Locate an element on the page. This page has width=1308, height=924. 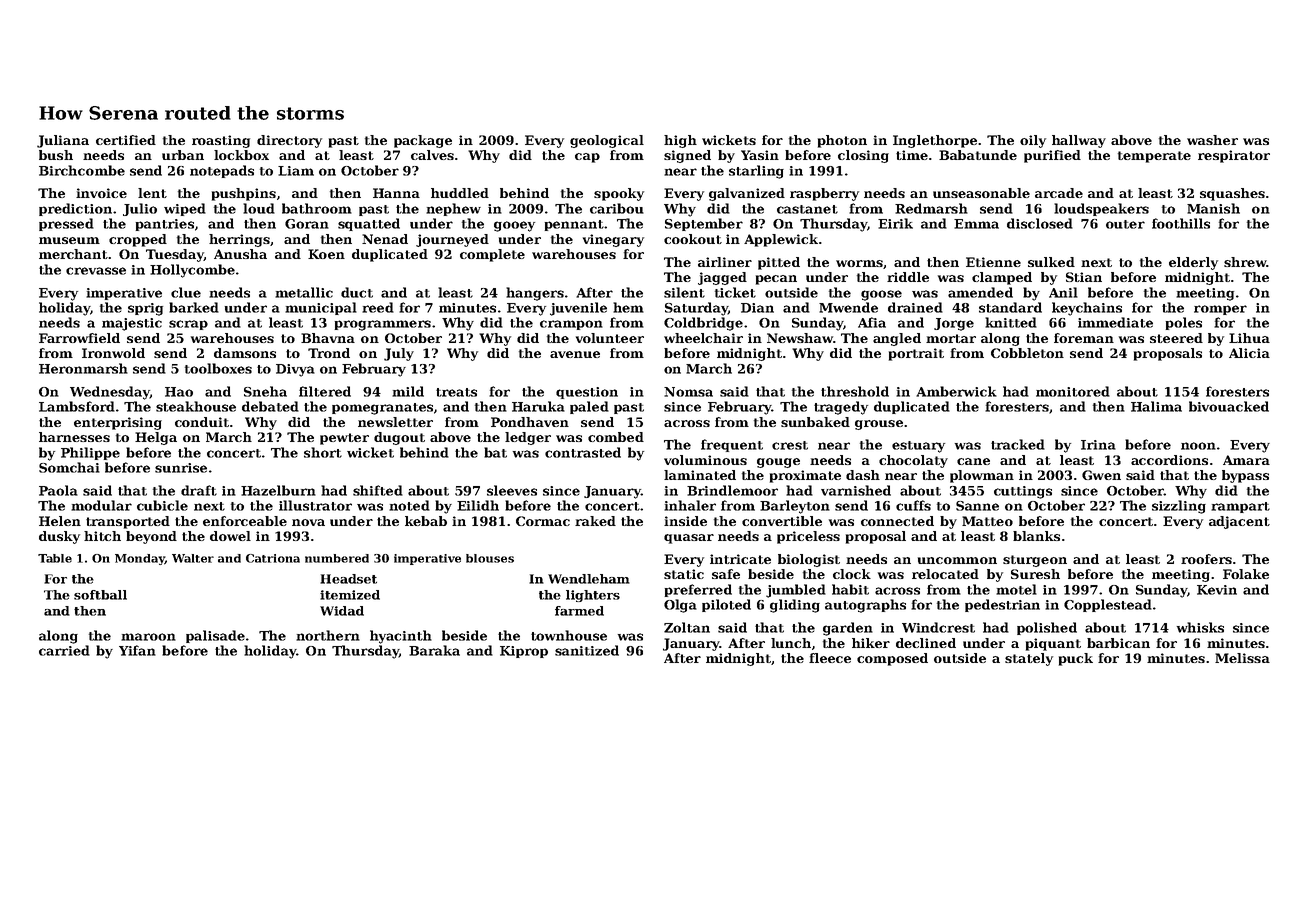
bypass is located at coordinates (1245, 476).
